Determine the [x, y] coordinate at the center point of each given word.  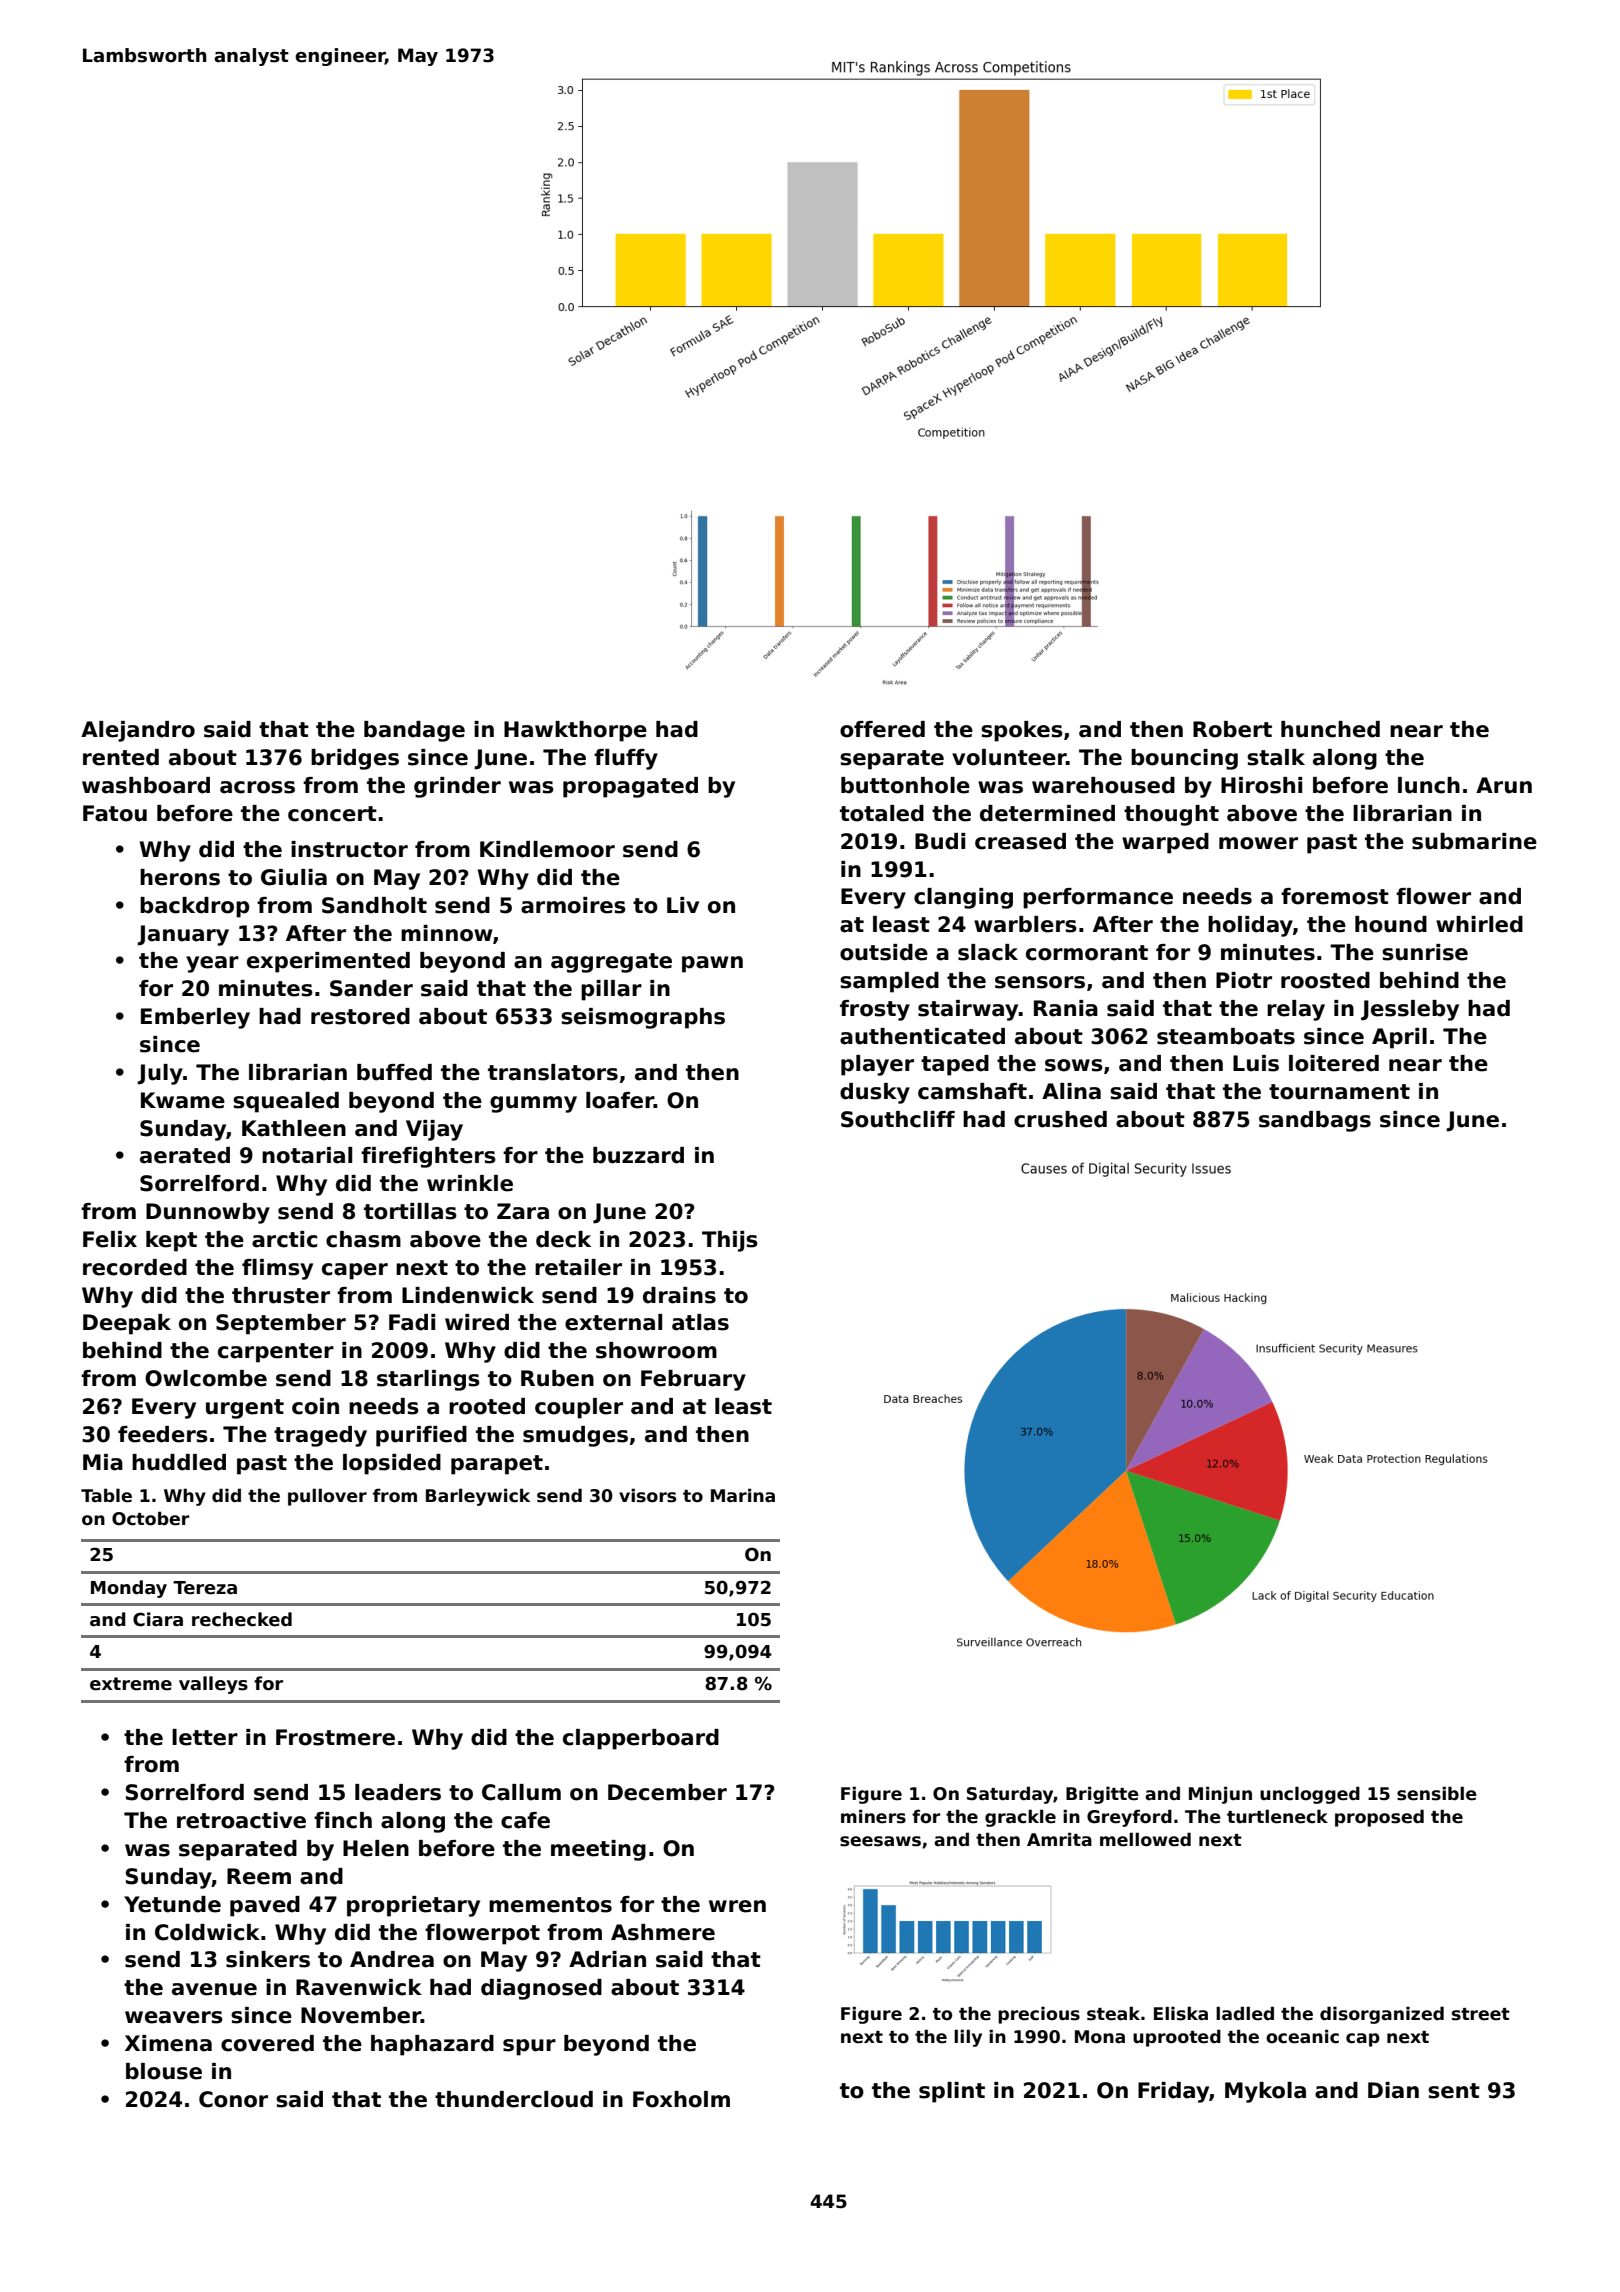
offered [882, 729]
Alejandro [138, 731]
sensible [1437, 1793]
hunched [1330, 729]
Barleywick [478, 1497]
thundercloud [514, 2099]
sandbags [1315, 1121]
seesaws [880, 1841]
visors [647, 1495]
